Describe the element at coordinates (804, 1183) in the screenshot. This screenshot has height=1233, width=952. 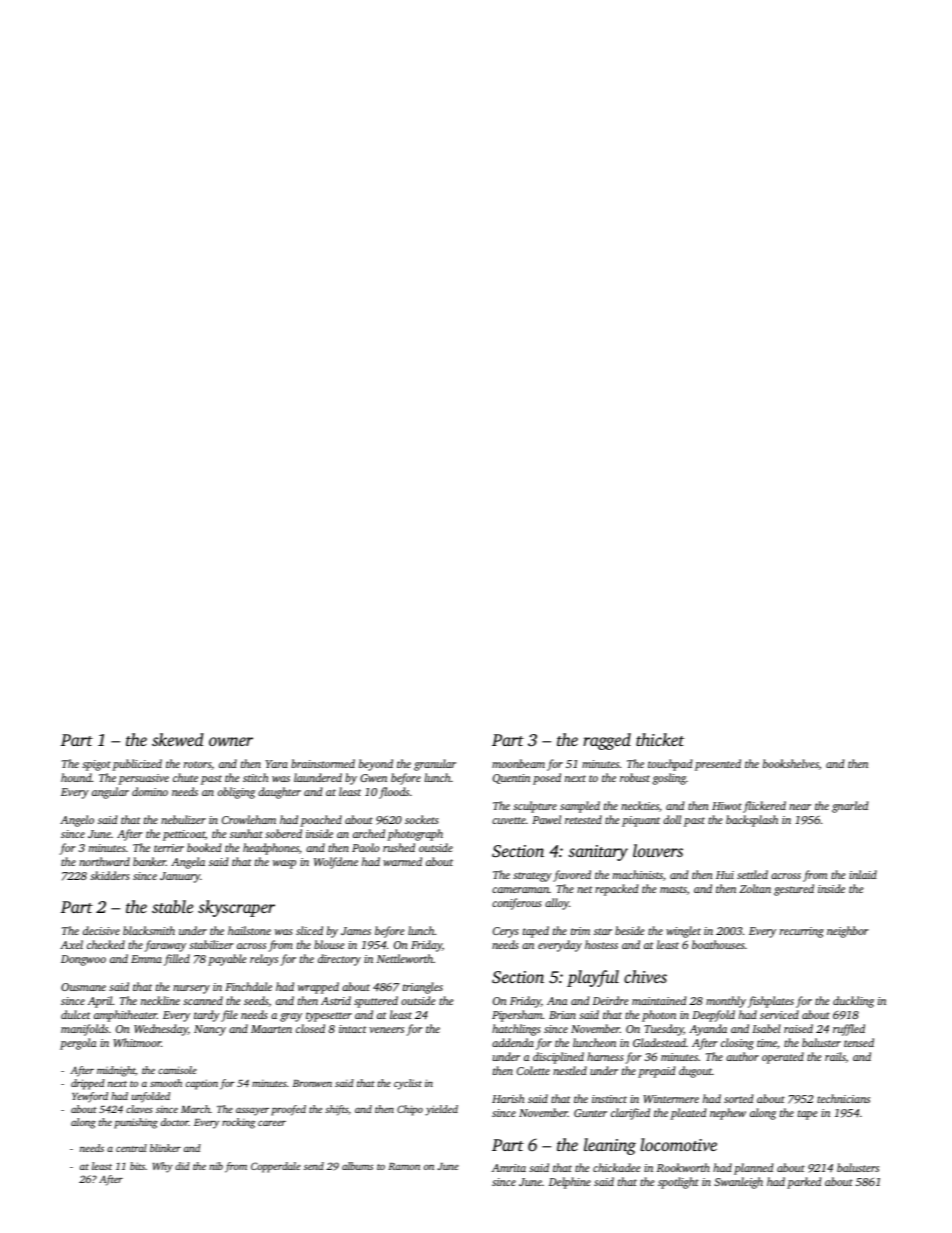
I see `parked` at that location.
